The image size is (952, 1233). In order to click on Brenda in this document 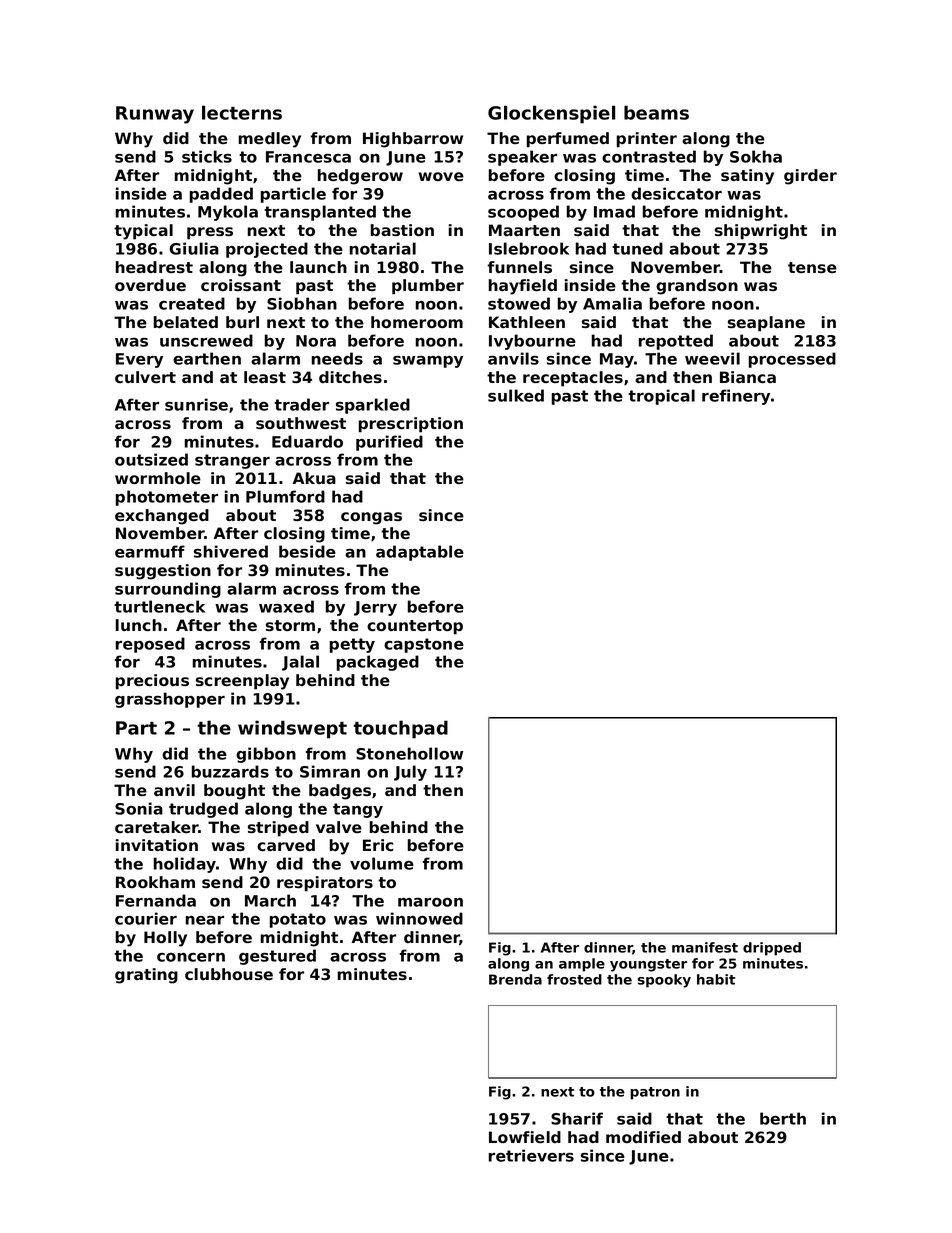, I will do `click(515, 979)`.
